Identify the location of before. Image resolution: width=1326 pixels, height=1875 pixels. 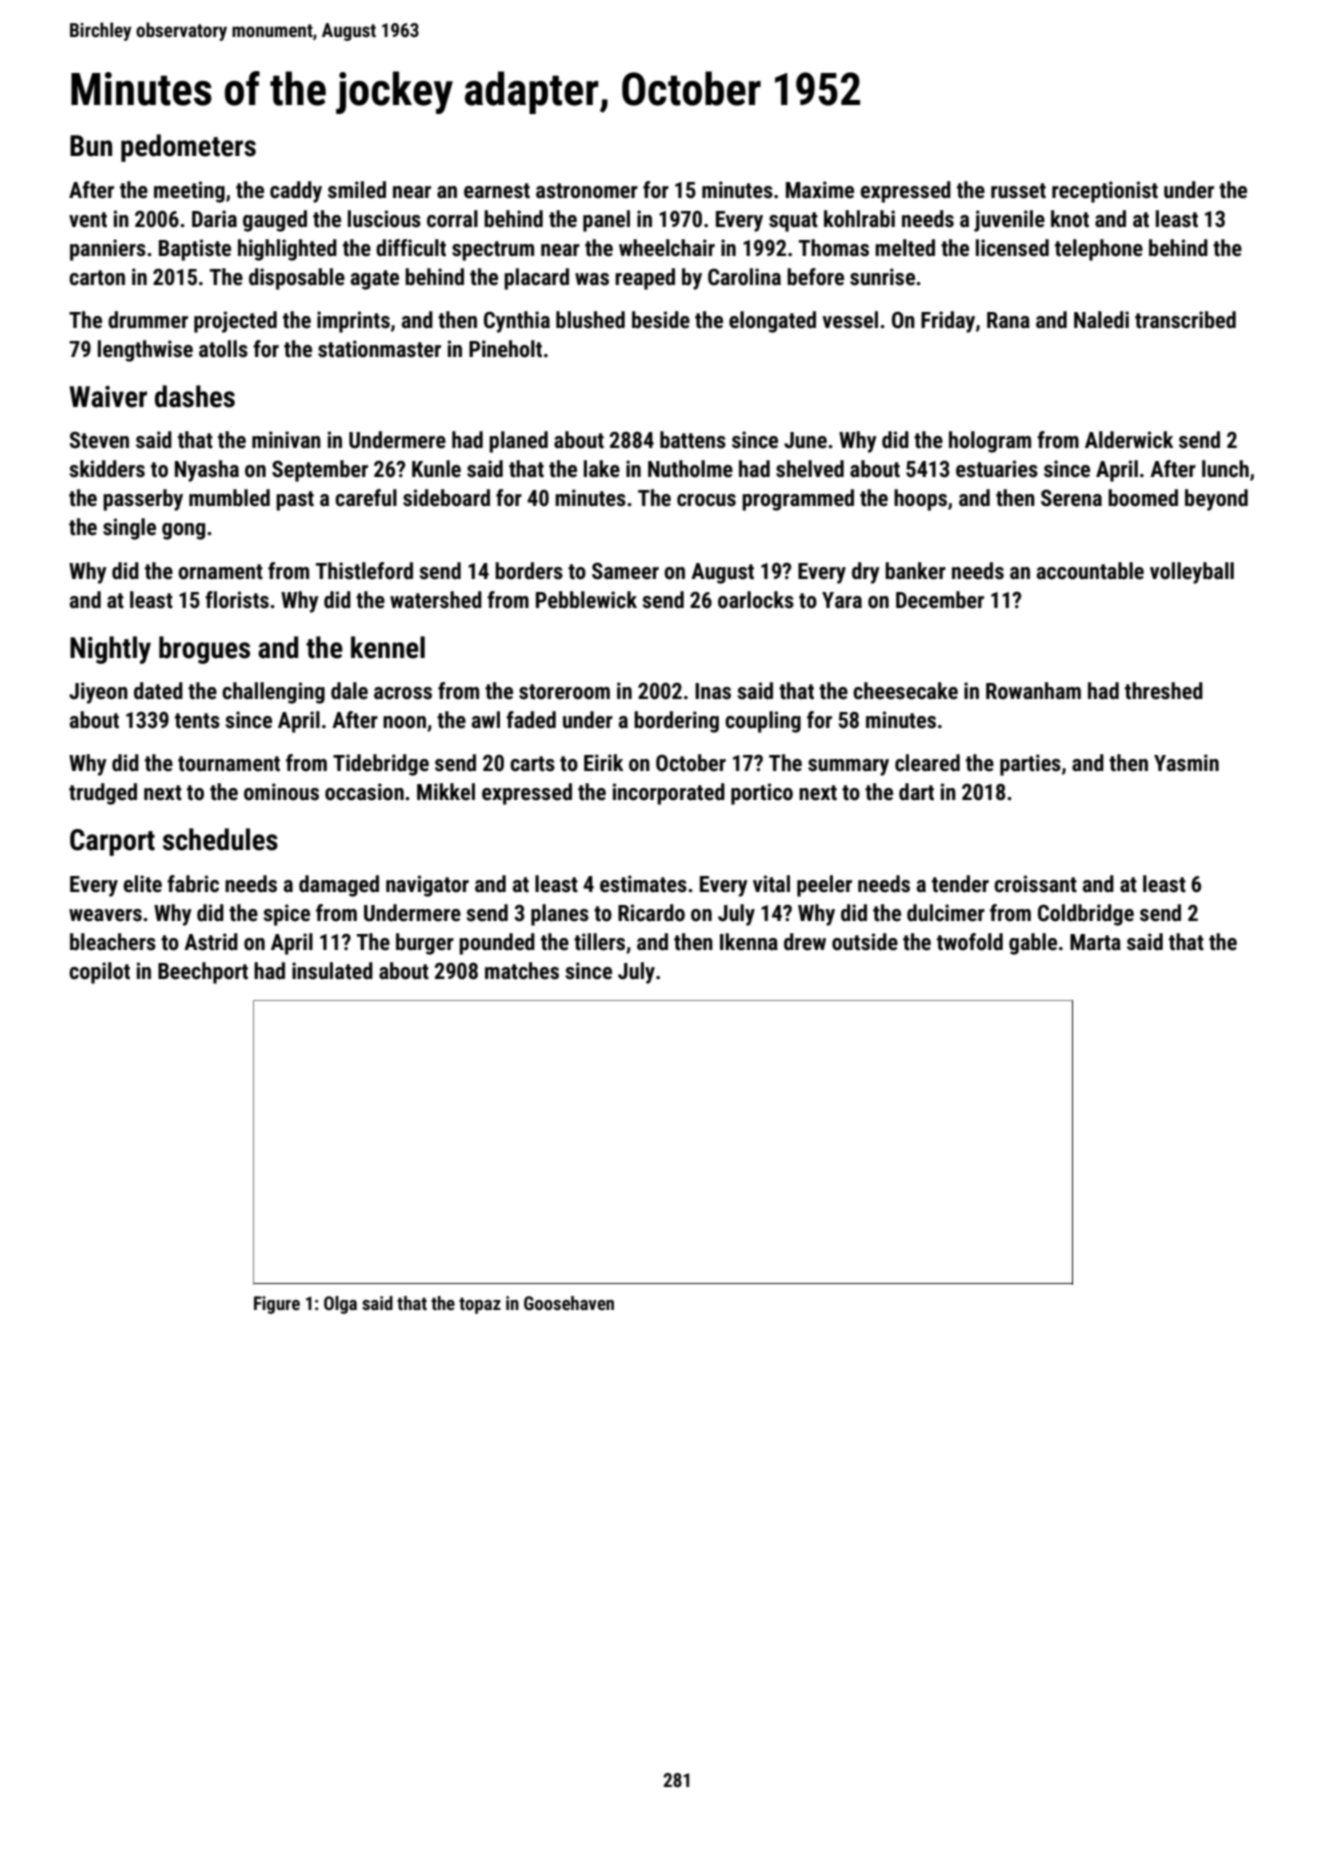
(815, 277).
